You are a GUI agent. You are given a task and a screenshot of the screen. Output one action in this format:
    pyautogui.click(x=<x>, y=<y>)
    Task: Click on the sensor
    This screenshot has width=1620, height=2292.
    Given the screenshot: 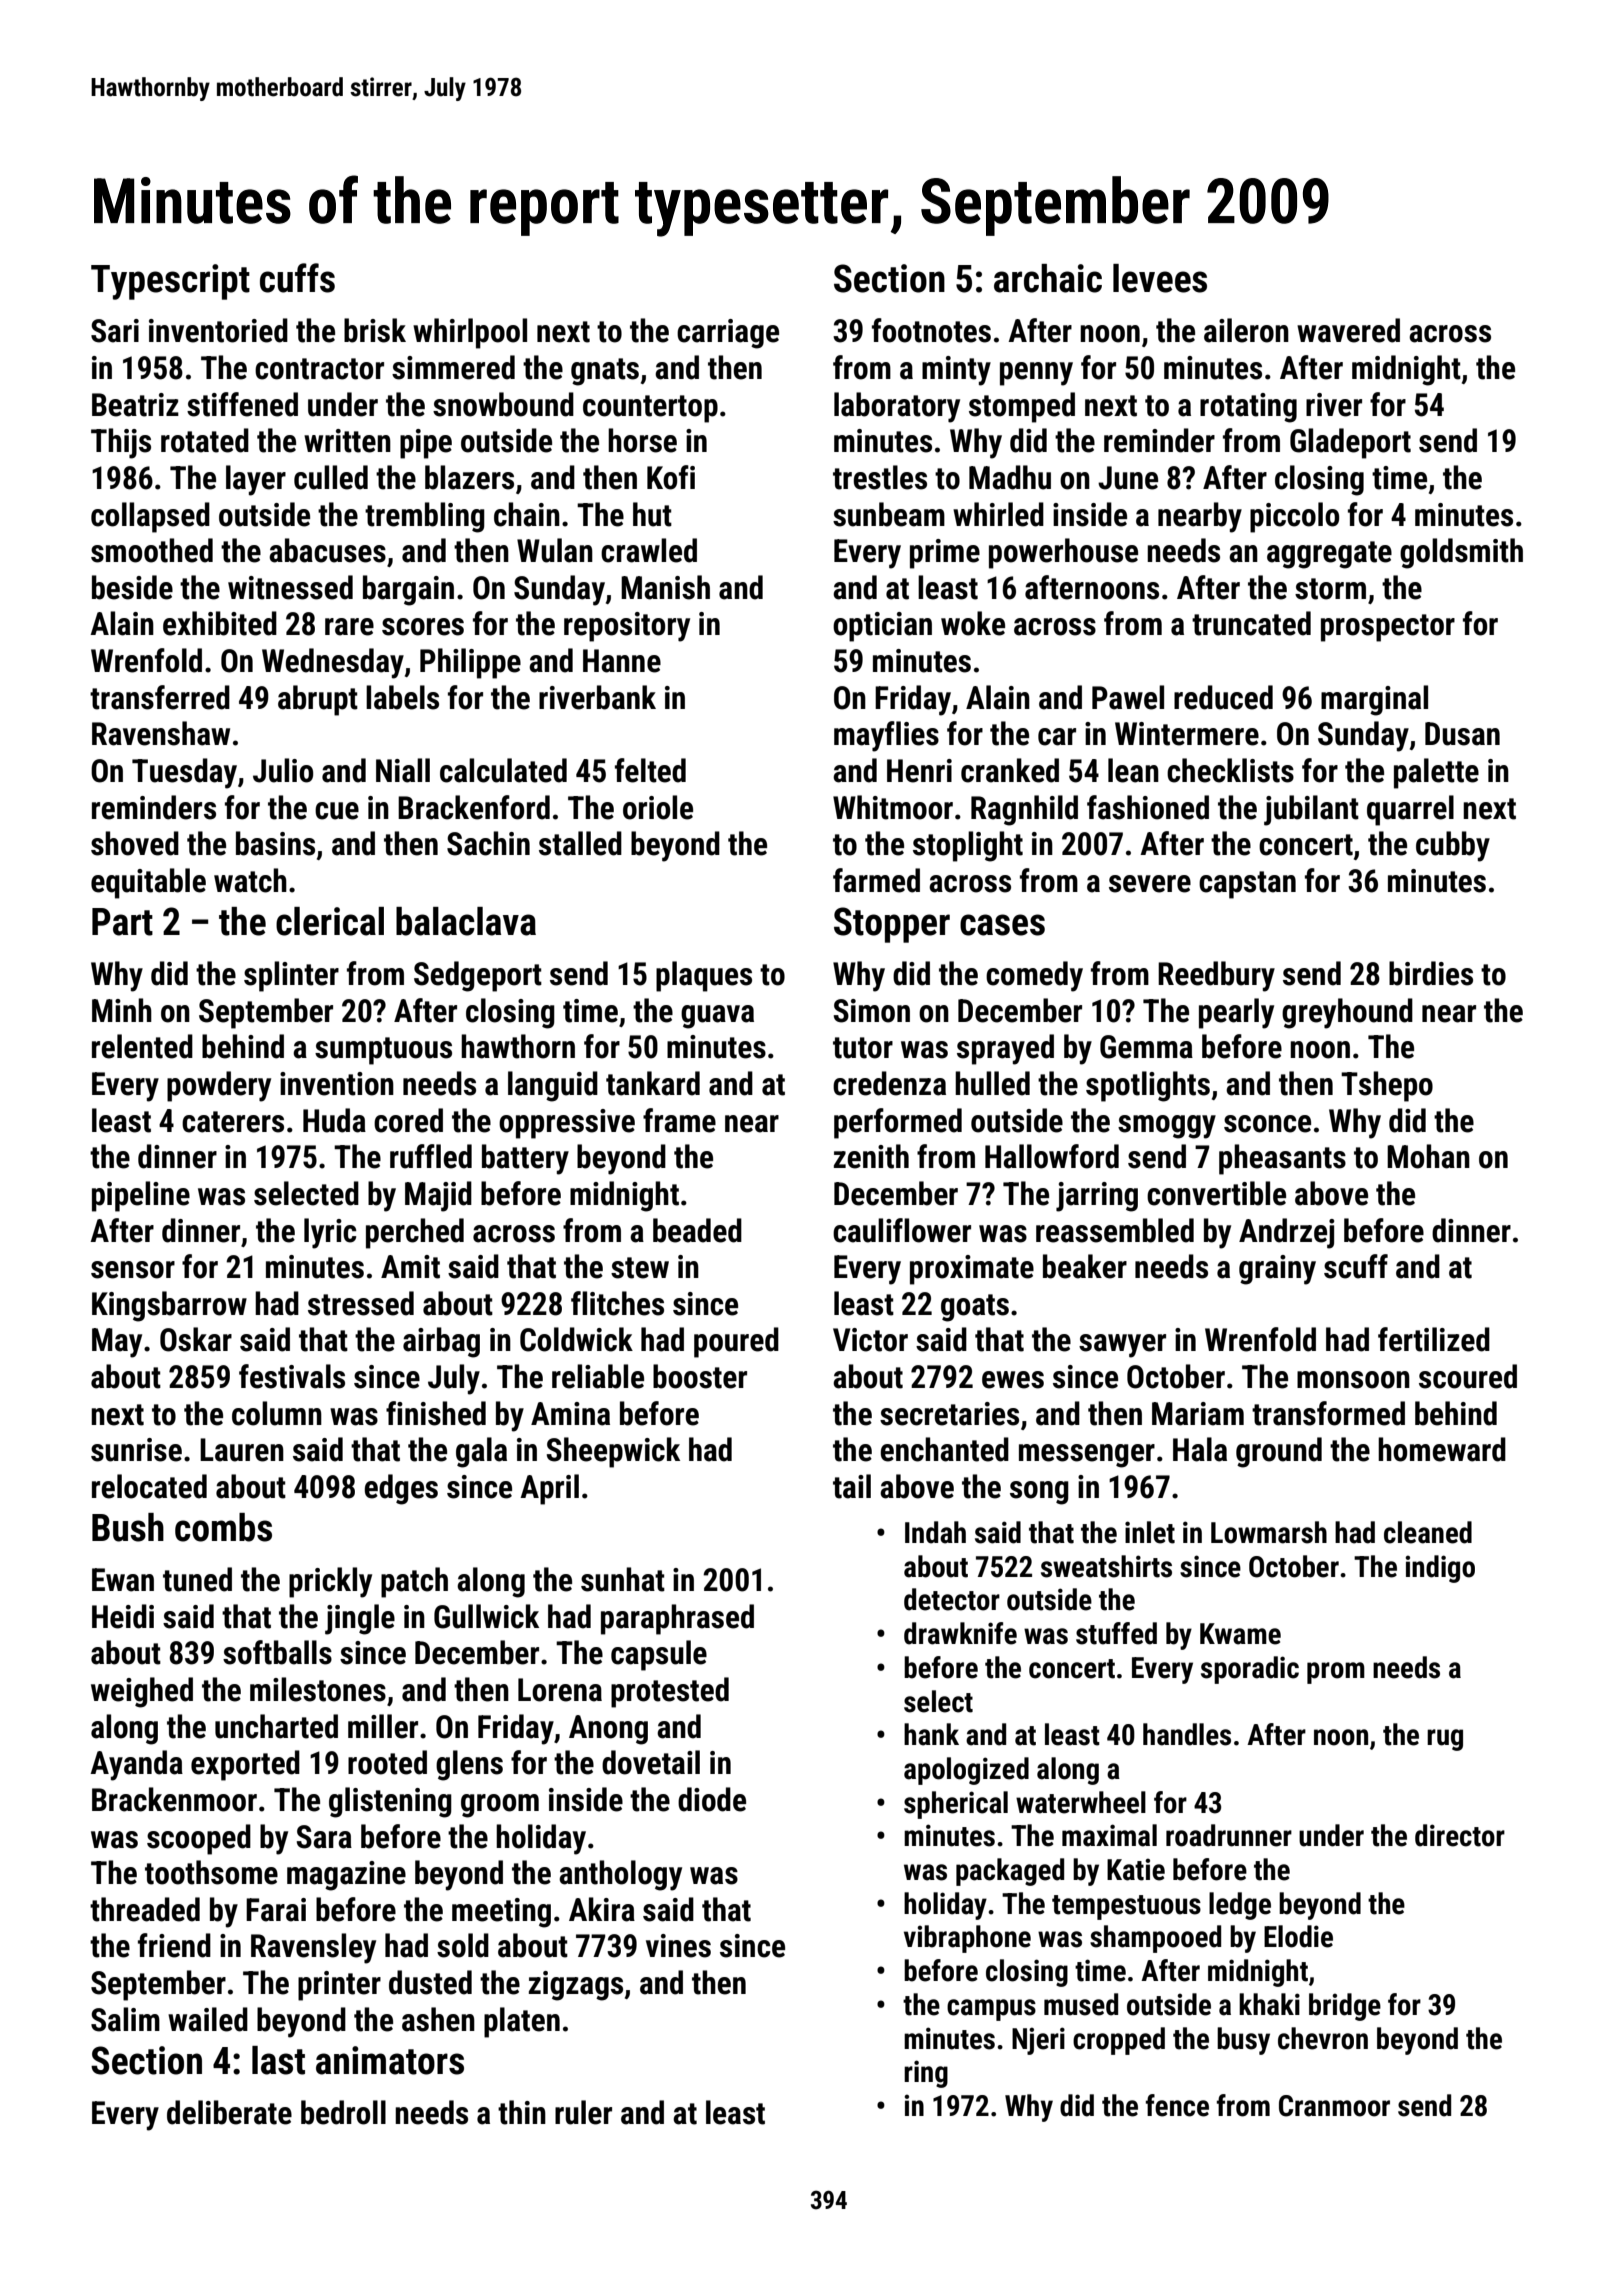 What is the action you would take?
    pyautogui.click(x=133, y=1270)
